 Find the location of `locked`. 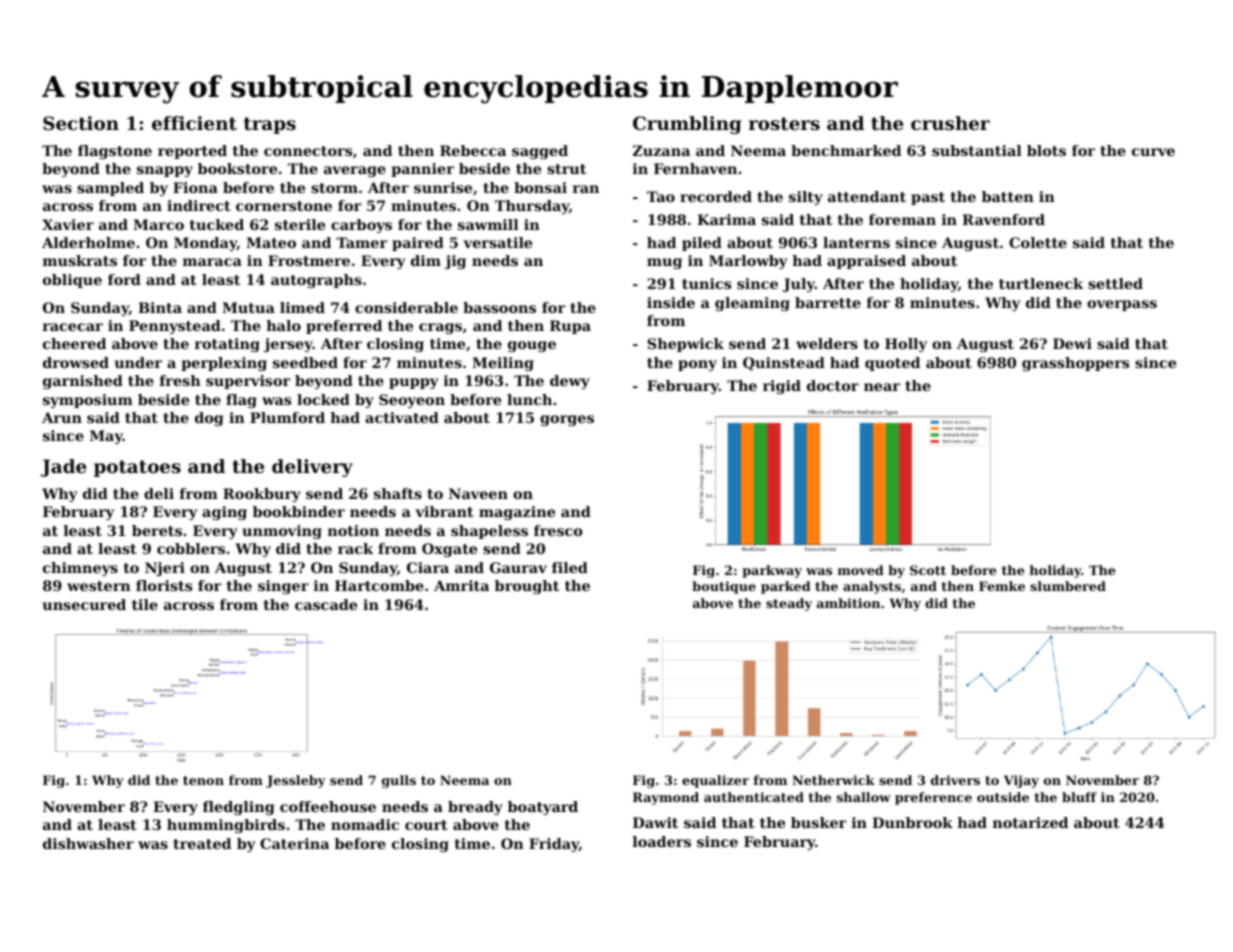

locked is located at coordinates (323, 399).
